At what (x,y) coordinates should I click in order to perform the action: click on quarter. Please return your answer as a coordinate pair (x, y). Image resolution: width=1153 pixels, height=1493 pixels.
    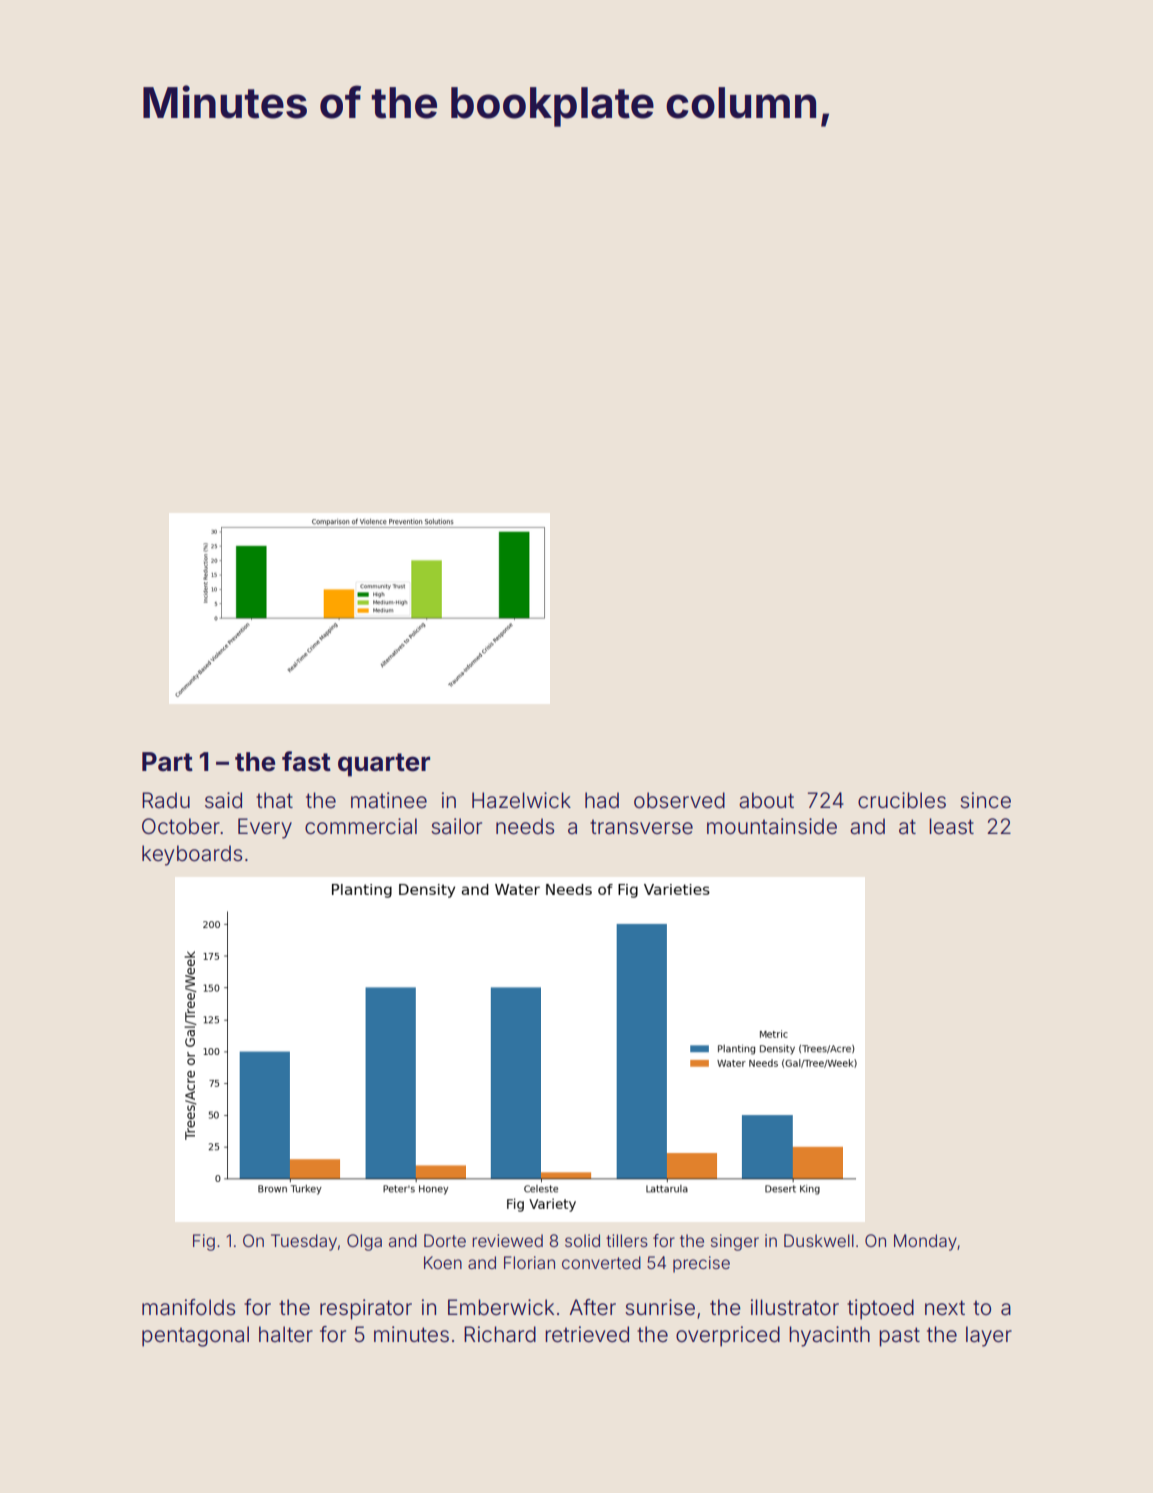
    Looking at the image, I should click on (384, 765).
